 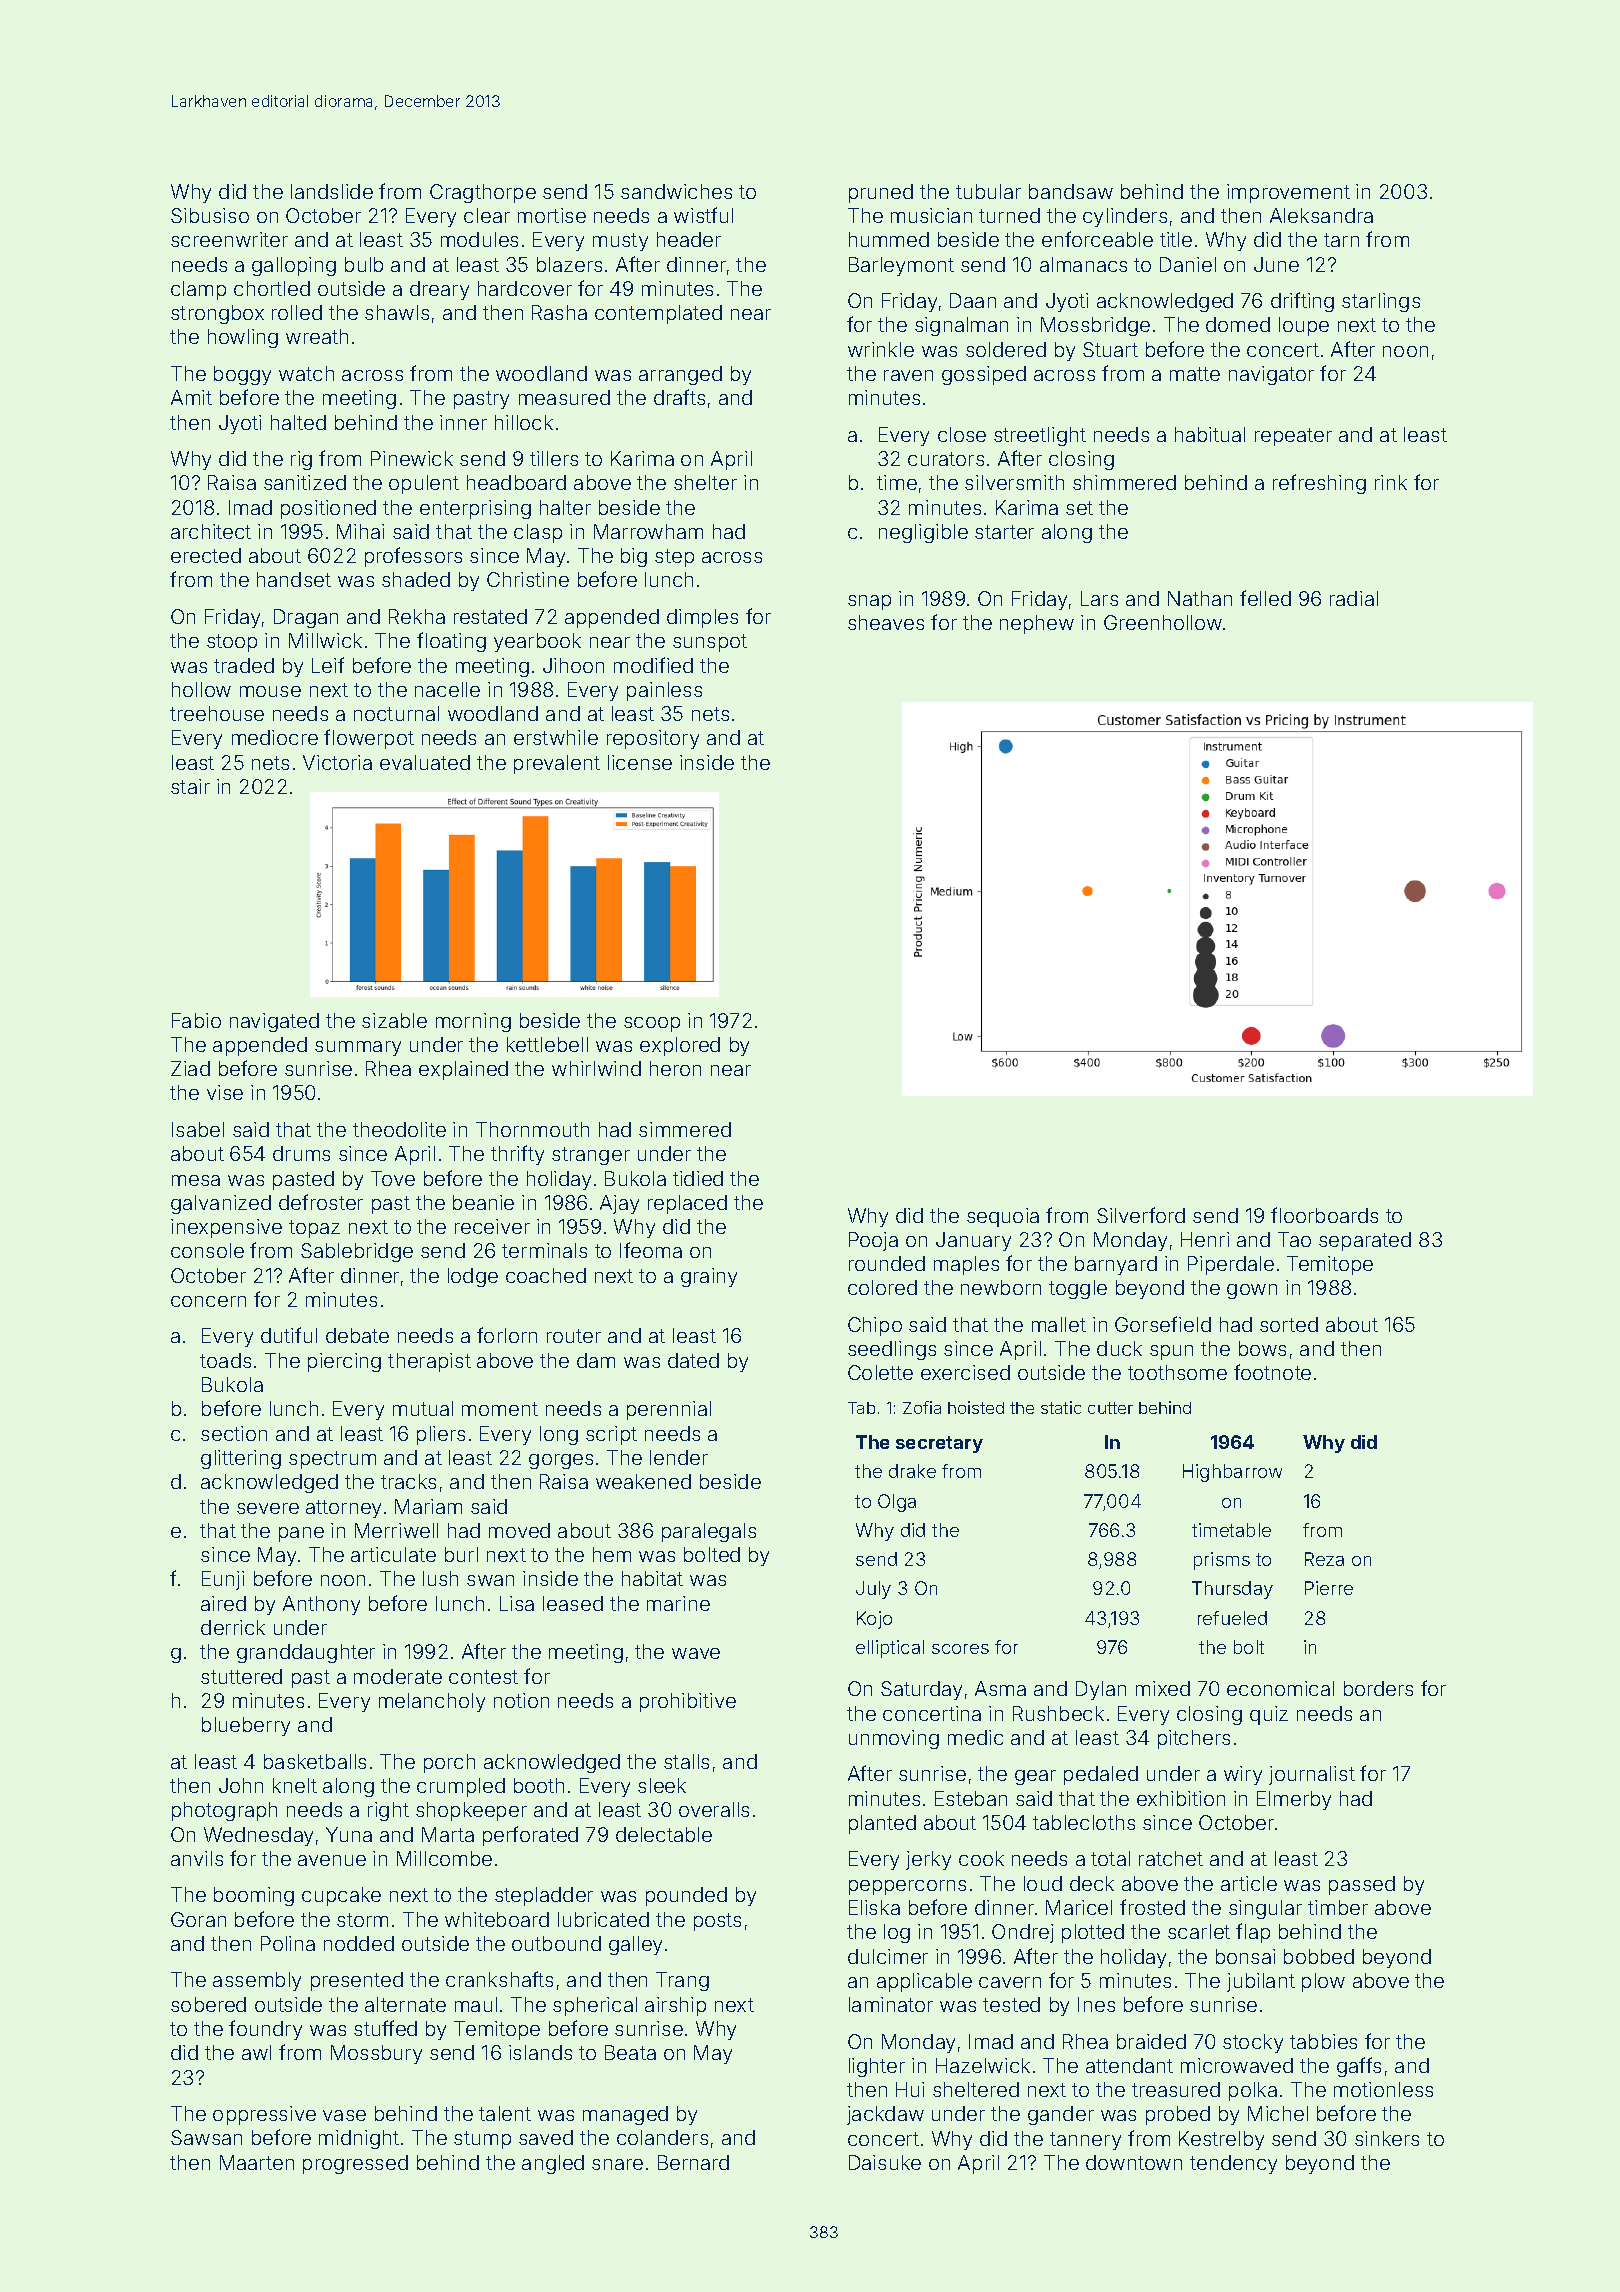 I want to click on halted, so click(x=298, y=422).
